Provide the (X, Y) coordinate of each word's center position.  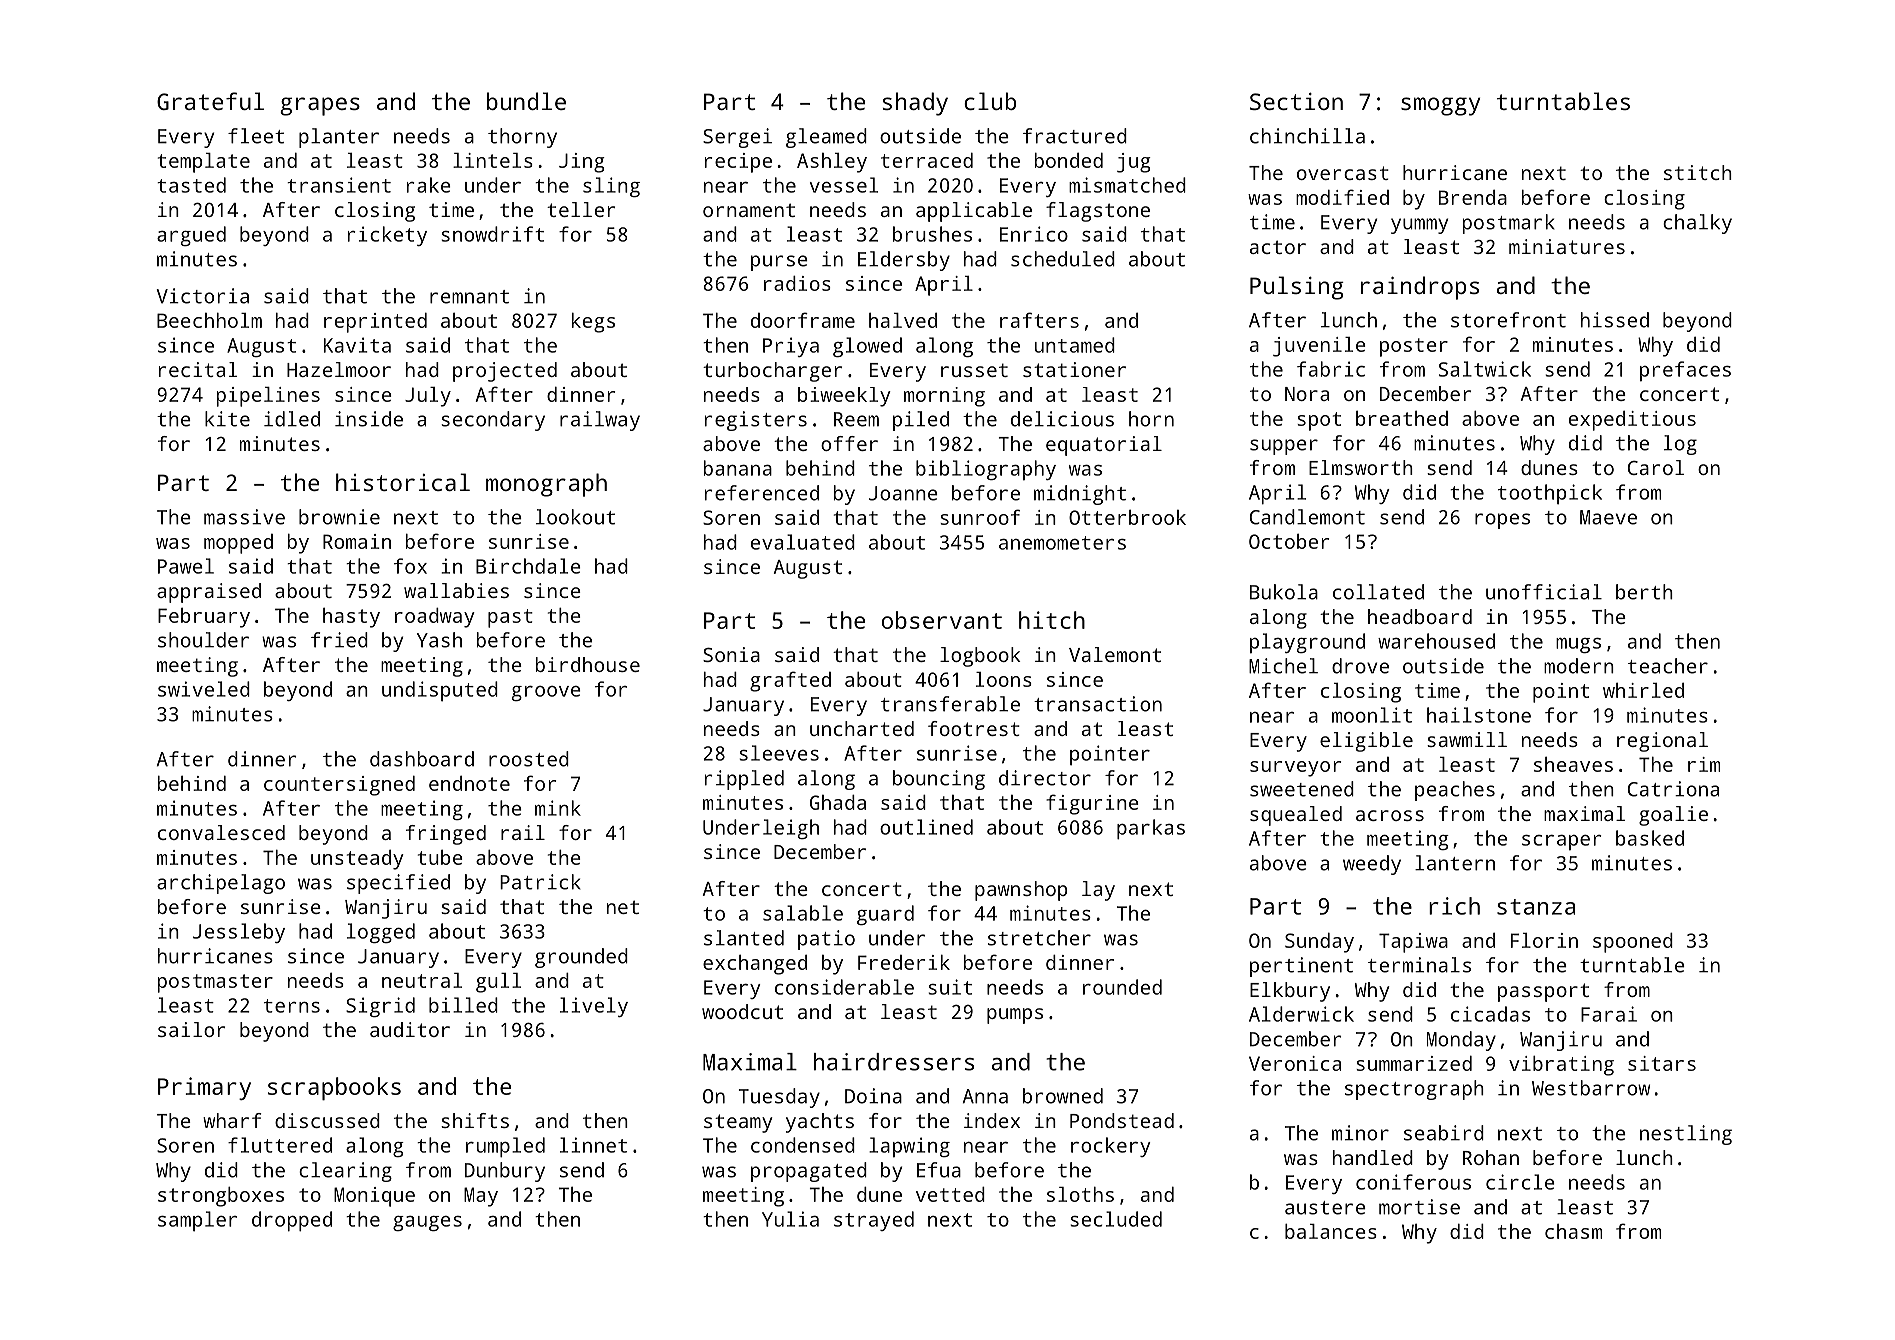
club (990, 101)
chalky (1697, 224)
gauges (427, 1223)
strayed (874, 1221)
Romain (357, 541)
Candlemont (1307, 517)
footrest (974, 728)
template (204, 163)
